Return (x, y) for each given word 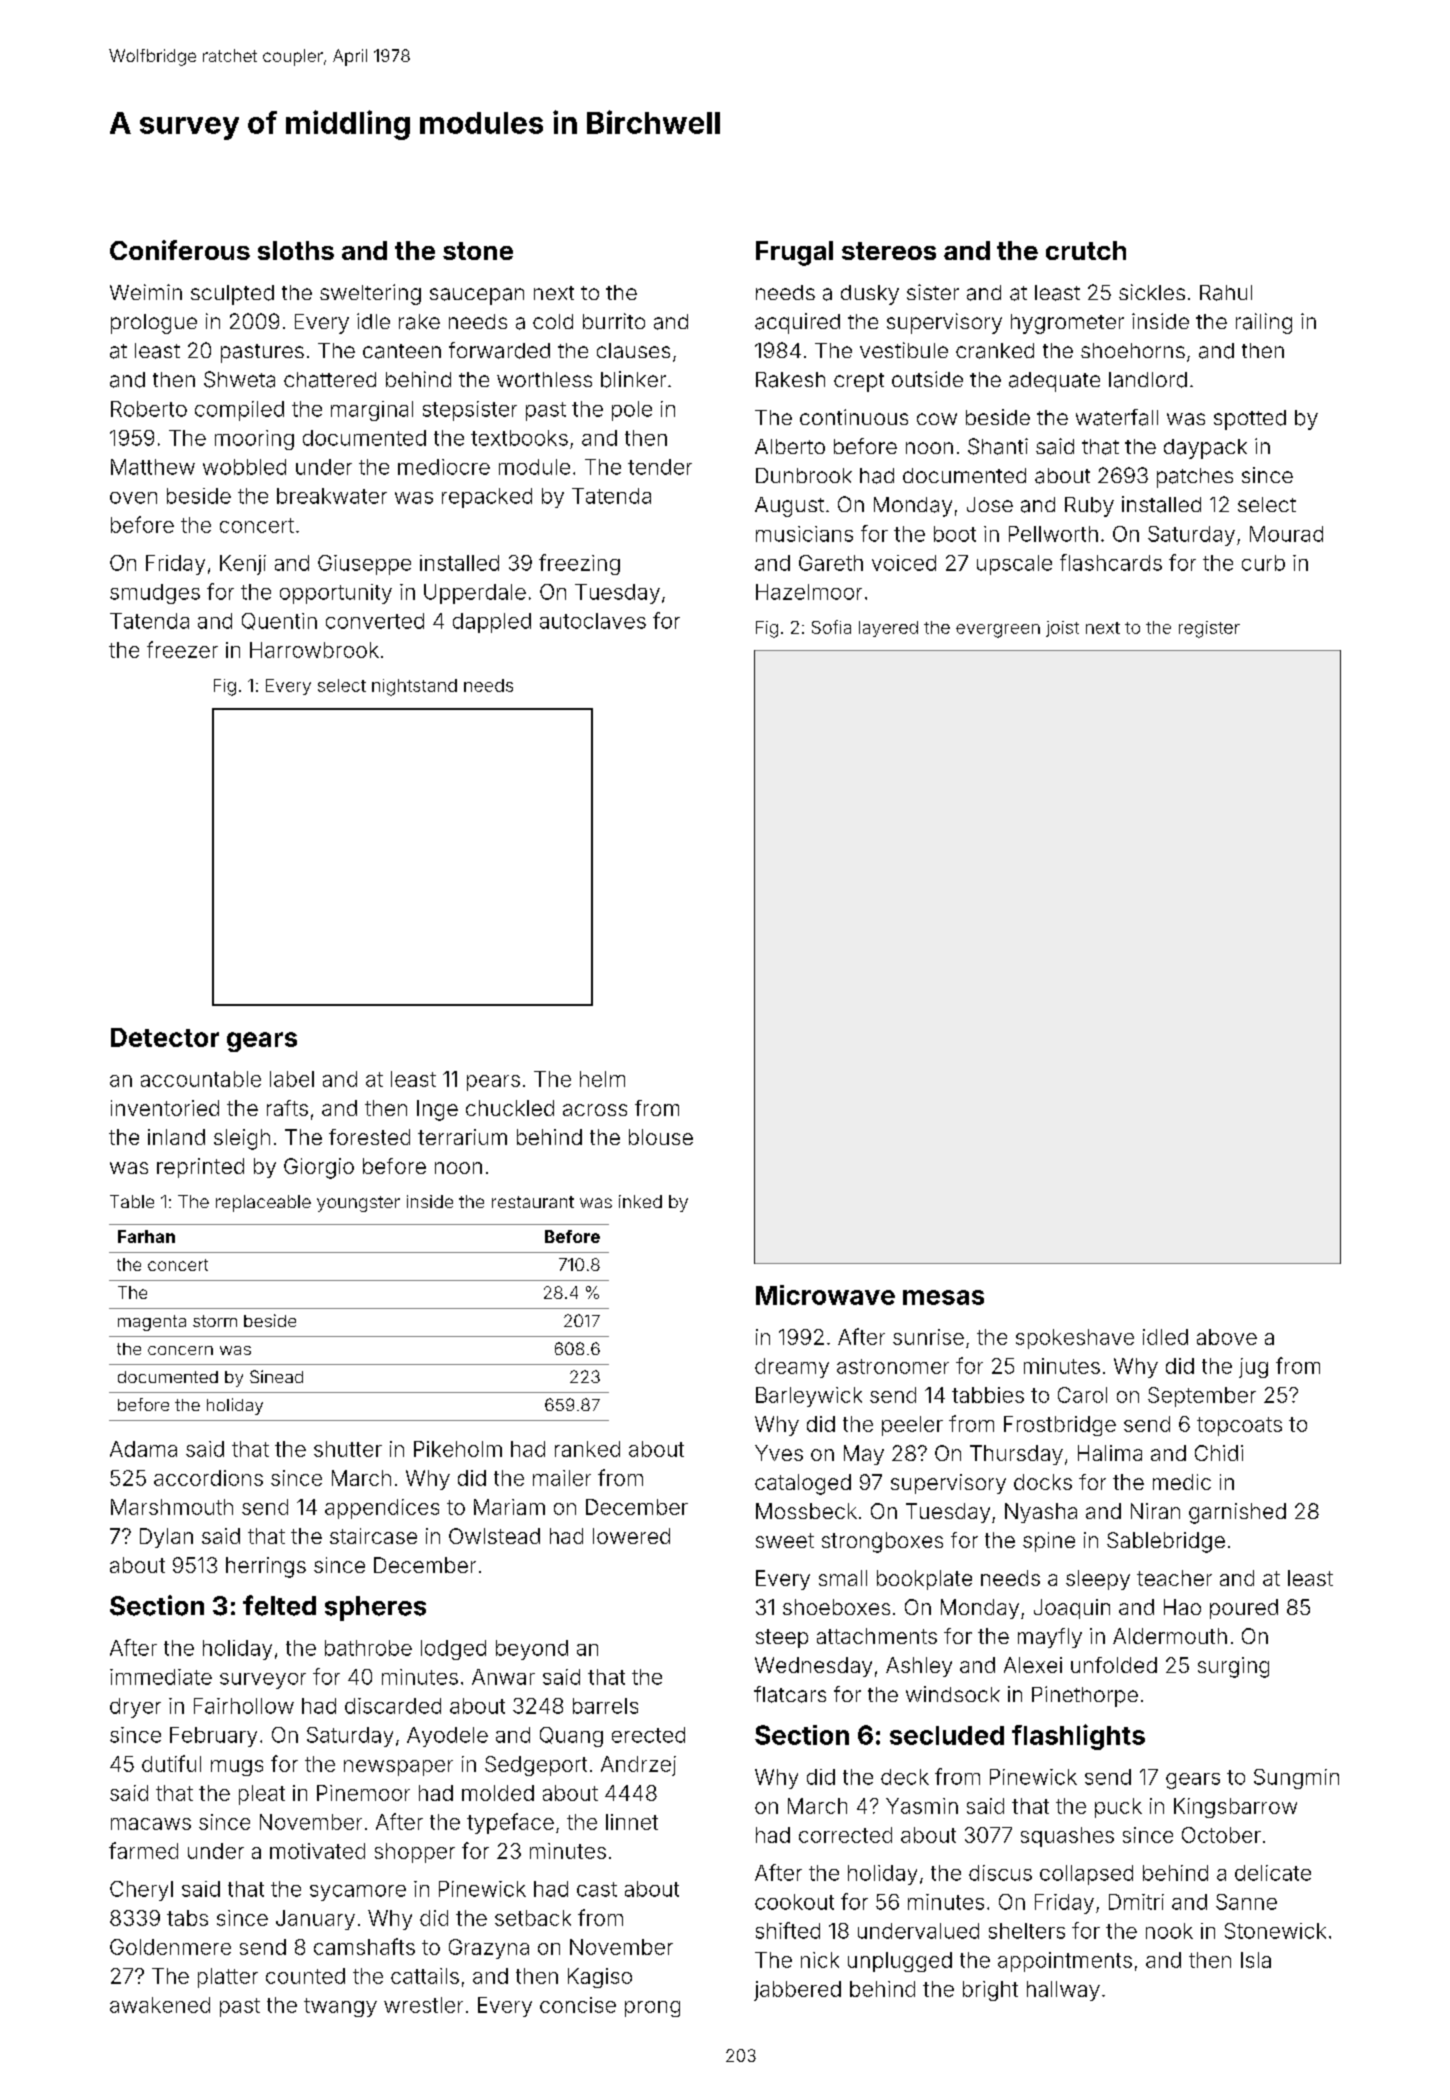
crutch (1086, 250)
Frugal (794, 253)
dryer (135, 1708)
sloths (296, 250)
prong (652, 2009)
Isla (1256, 1960)
